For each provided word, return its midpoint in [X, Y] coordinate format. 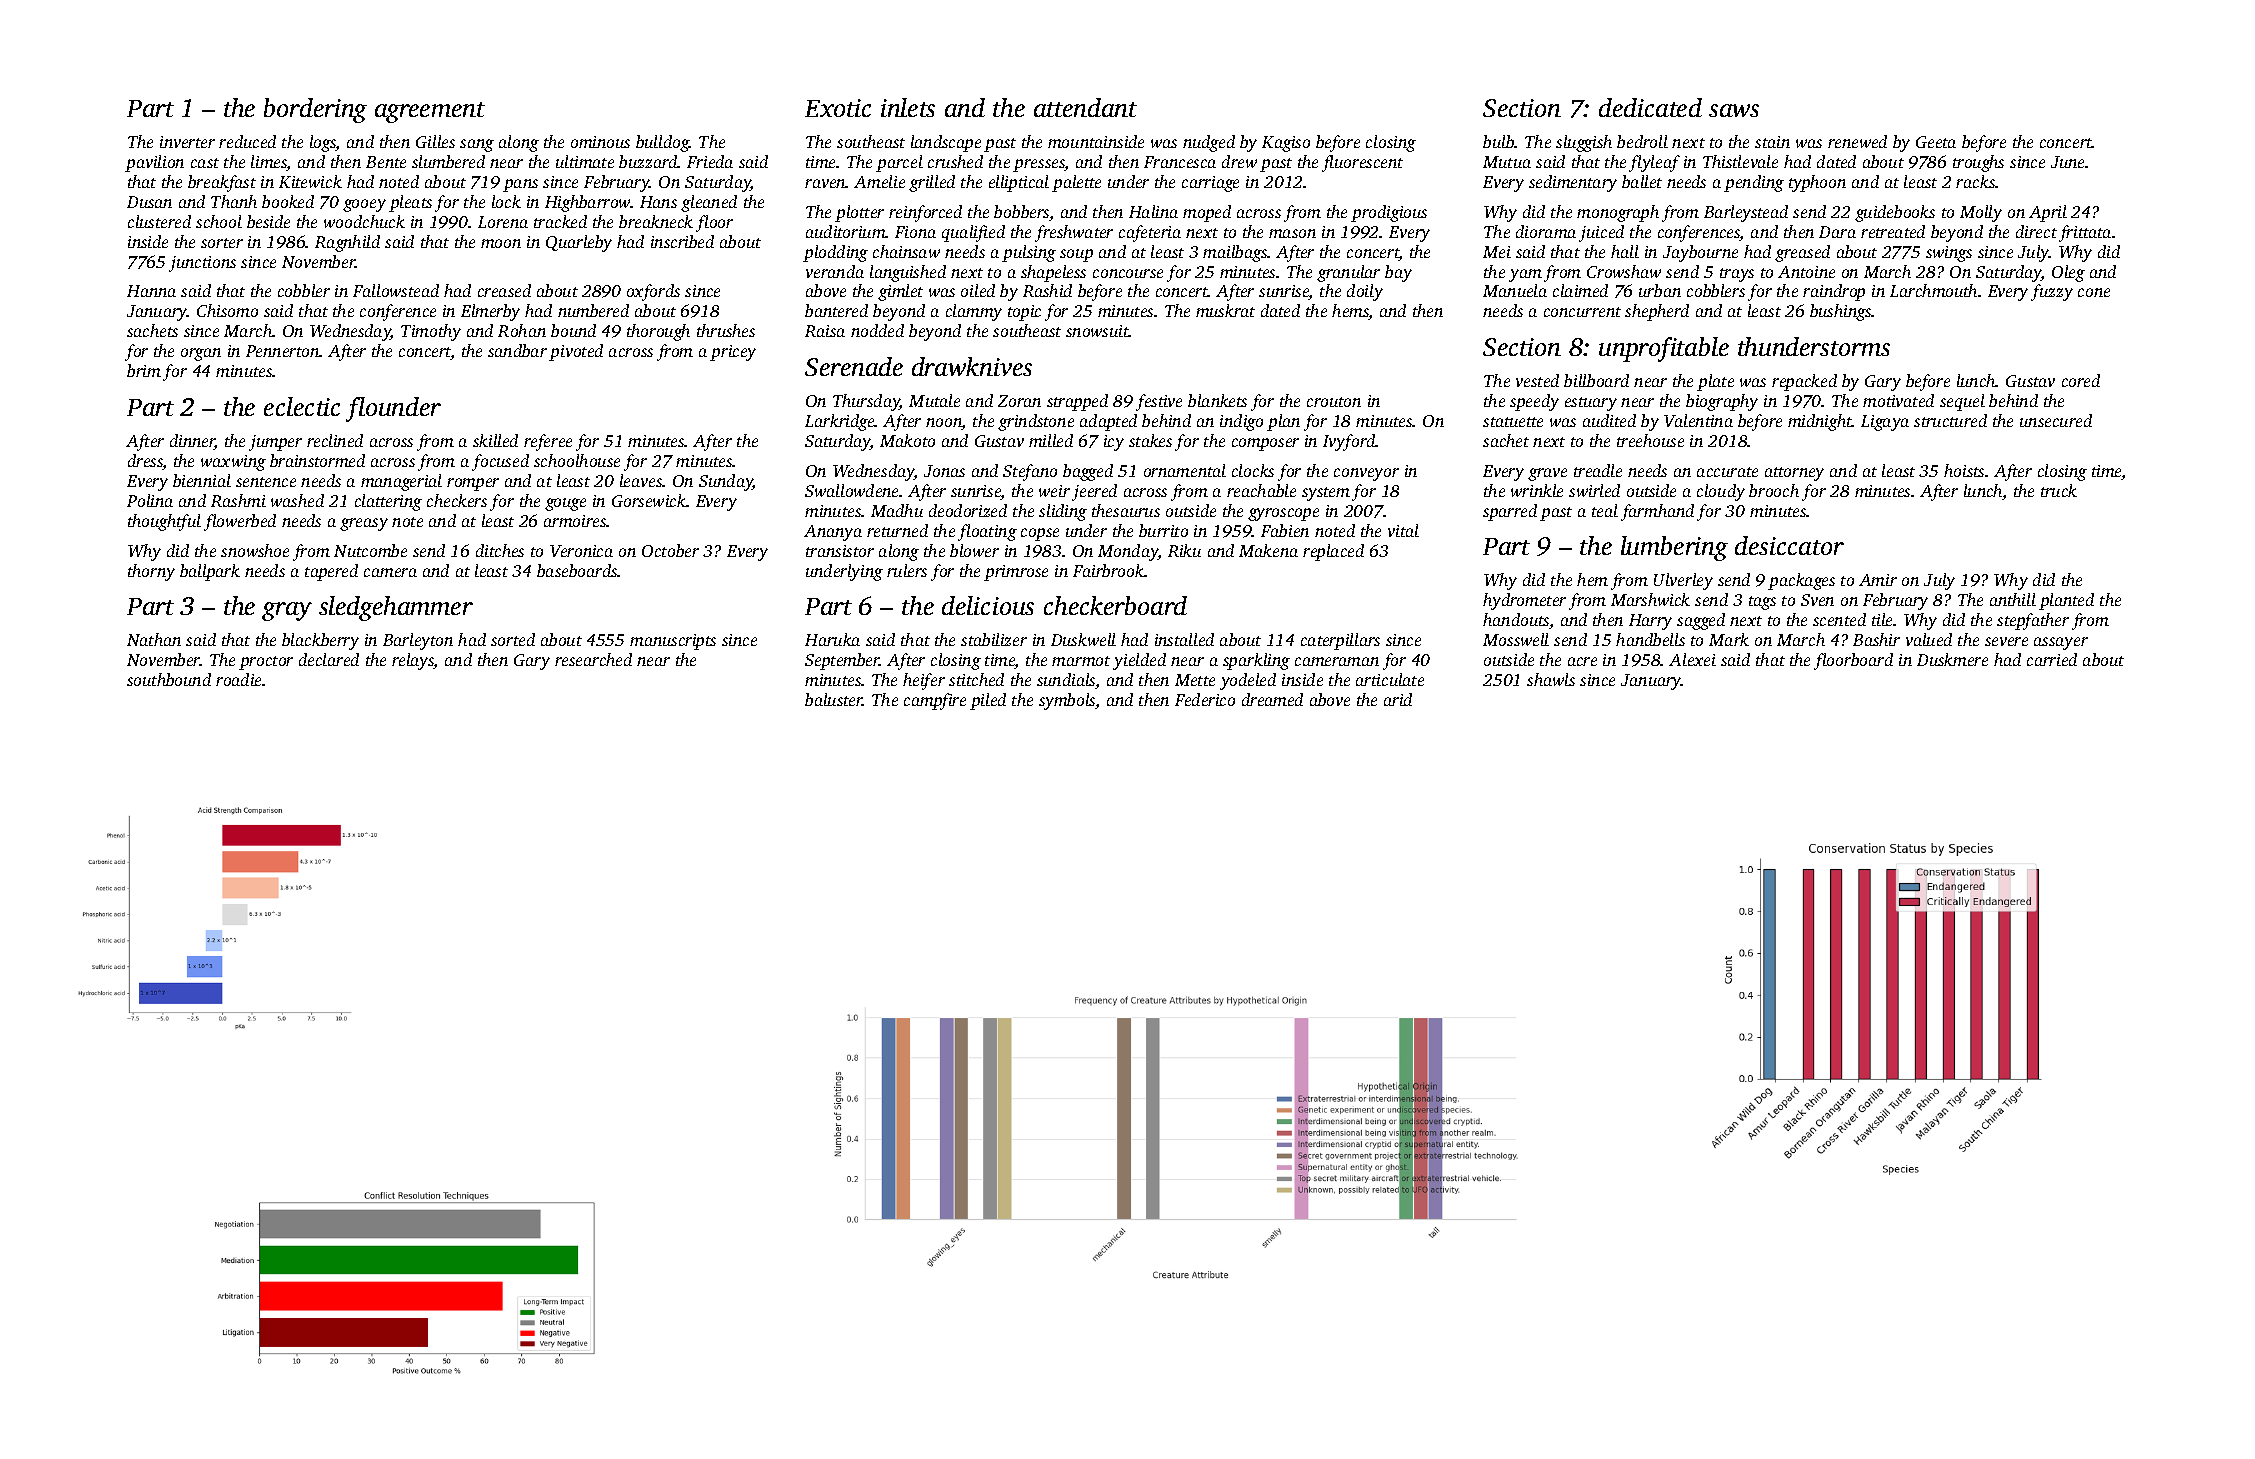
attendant [1085, 107]
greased [1802, 253]
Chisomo [227, 310]
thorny [151, 572]
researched [593, 659]
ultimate [585, 161]
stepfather [2033, 621]
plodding [835, 253]
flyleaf [1654, 163]
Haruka [832, 639]
